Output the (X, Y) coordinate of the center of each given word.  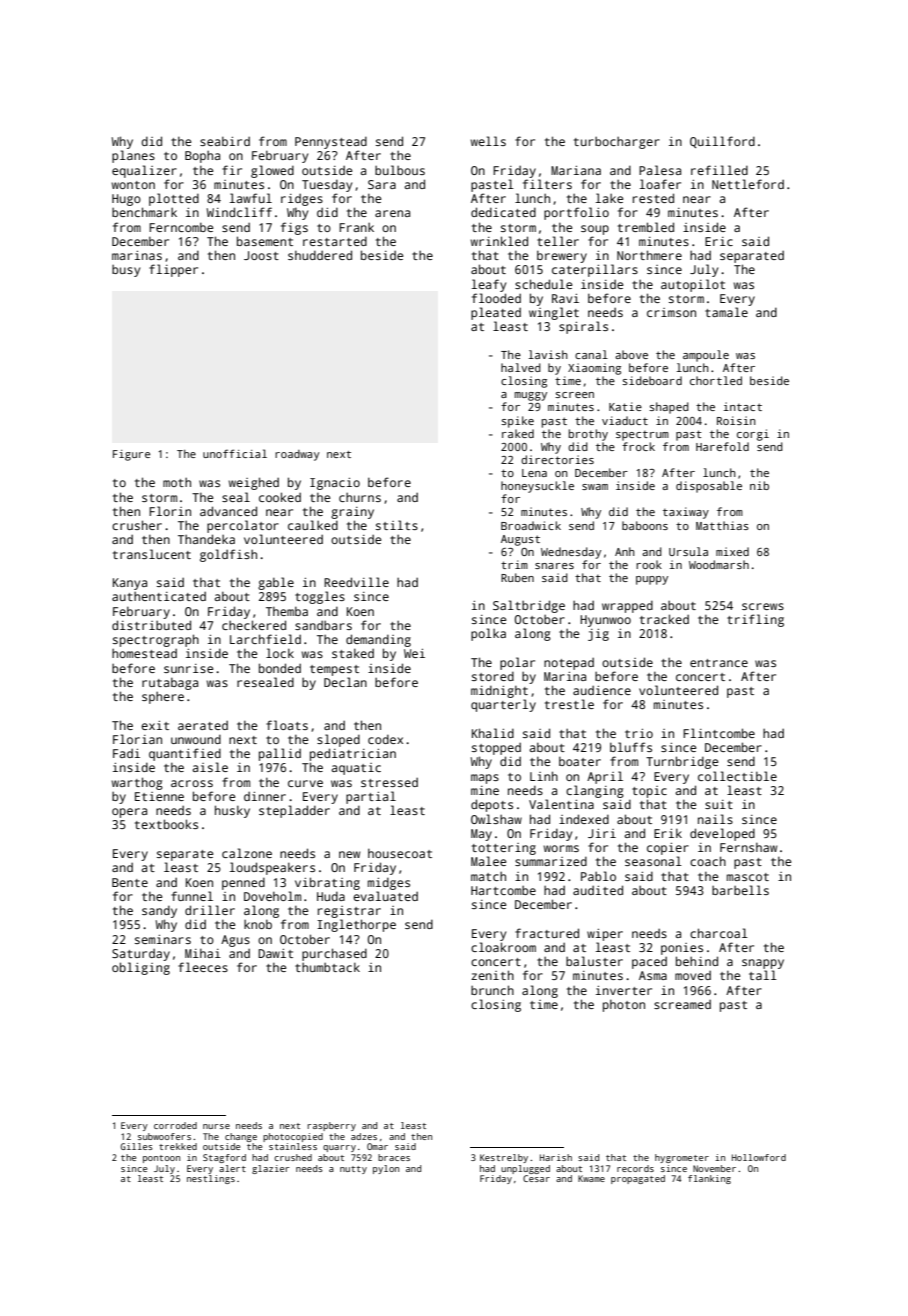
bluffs (631, 747)
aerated (203, 725)
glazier (271, 1169)
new (349, 854)
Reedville (356, 582)
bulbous (400, 170)
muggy (530, 396)
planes (133, 156)
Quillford (722, 142)
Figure (131, 455)
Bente (130, 882)
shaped (669, 408)
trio (639, 733)
